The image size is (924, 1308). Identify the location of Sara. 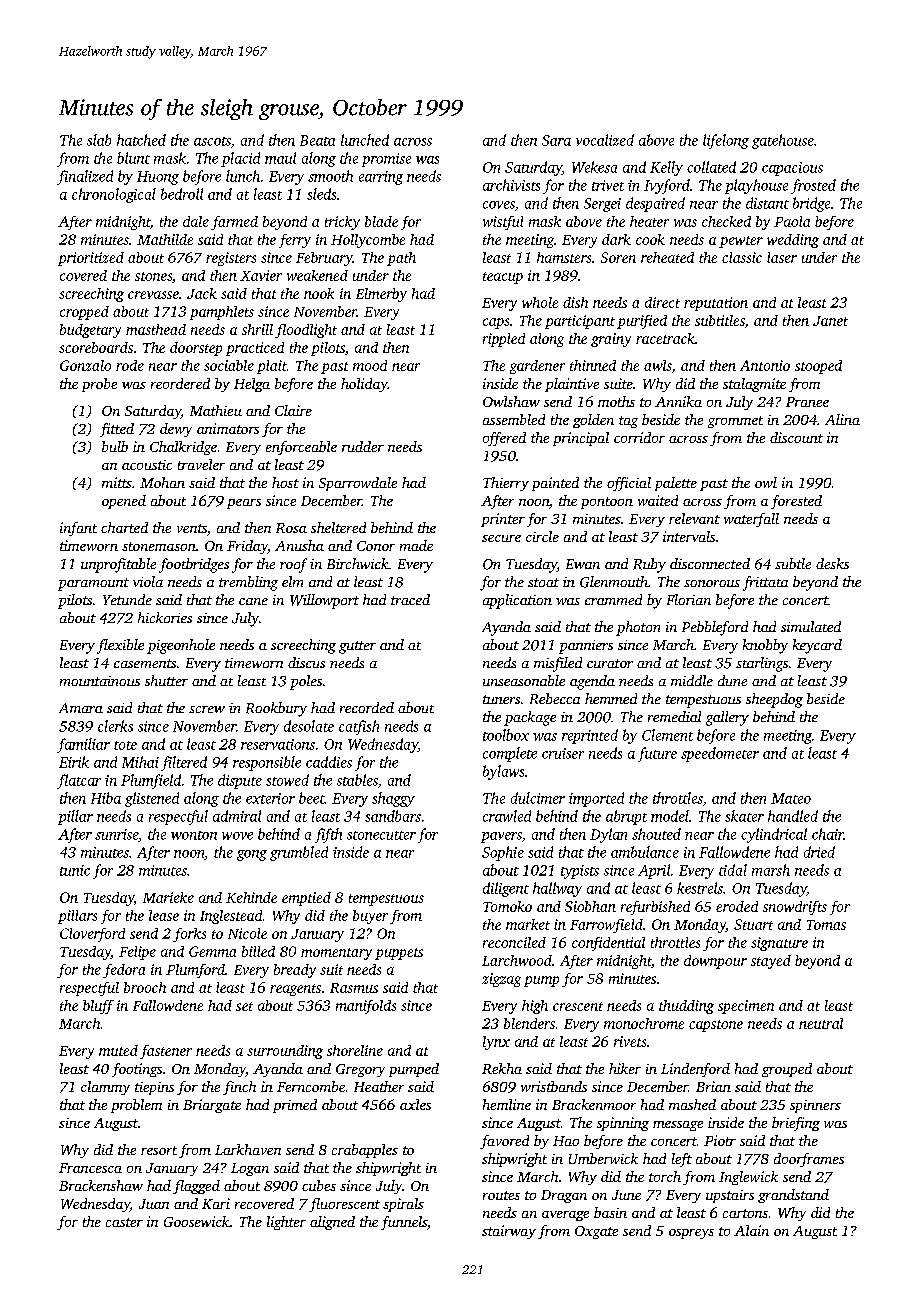
(556, 140).
